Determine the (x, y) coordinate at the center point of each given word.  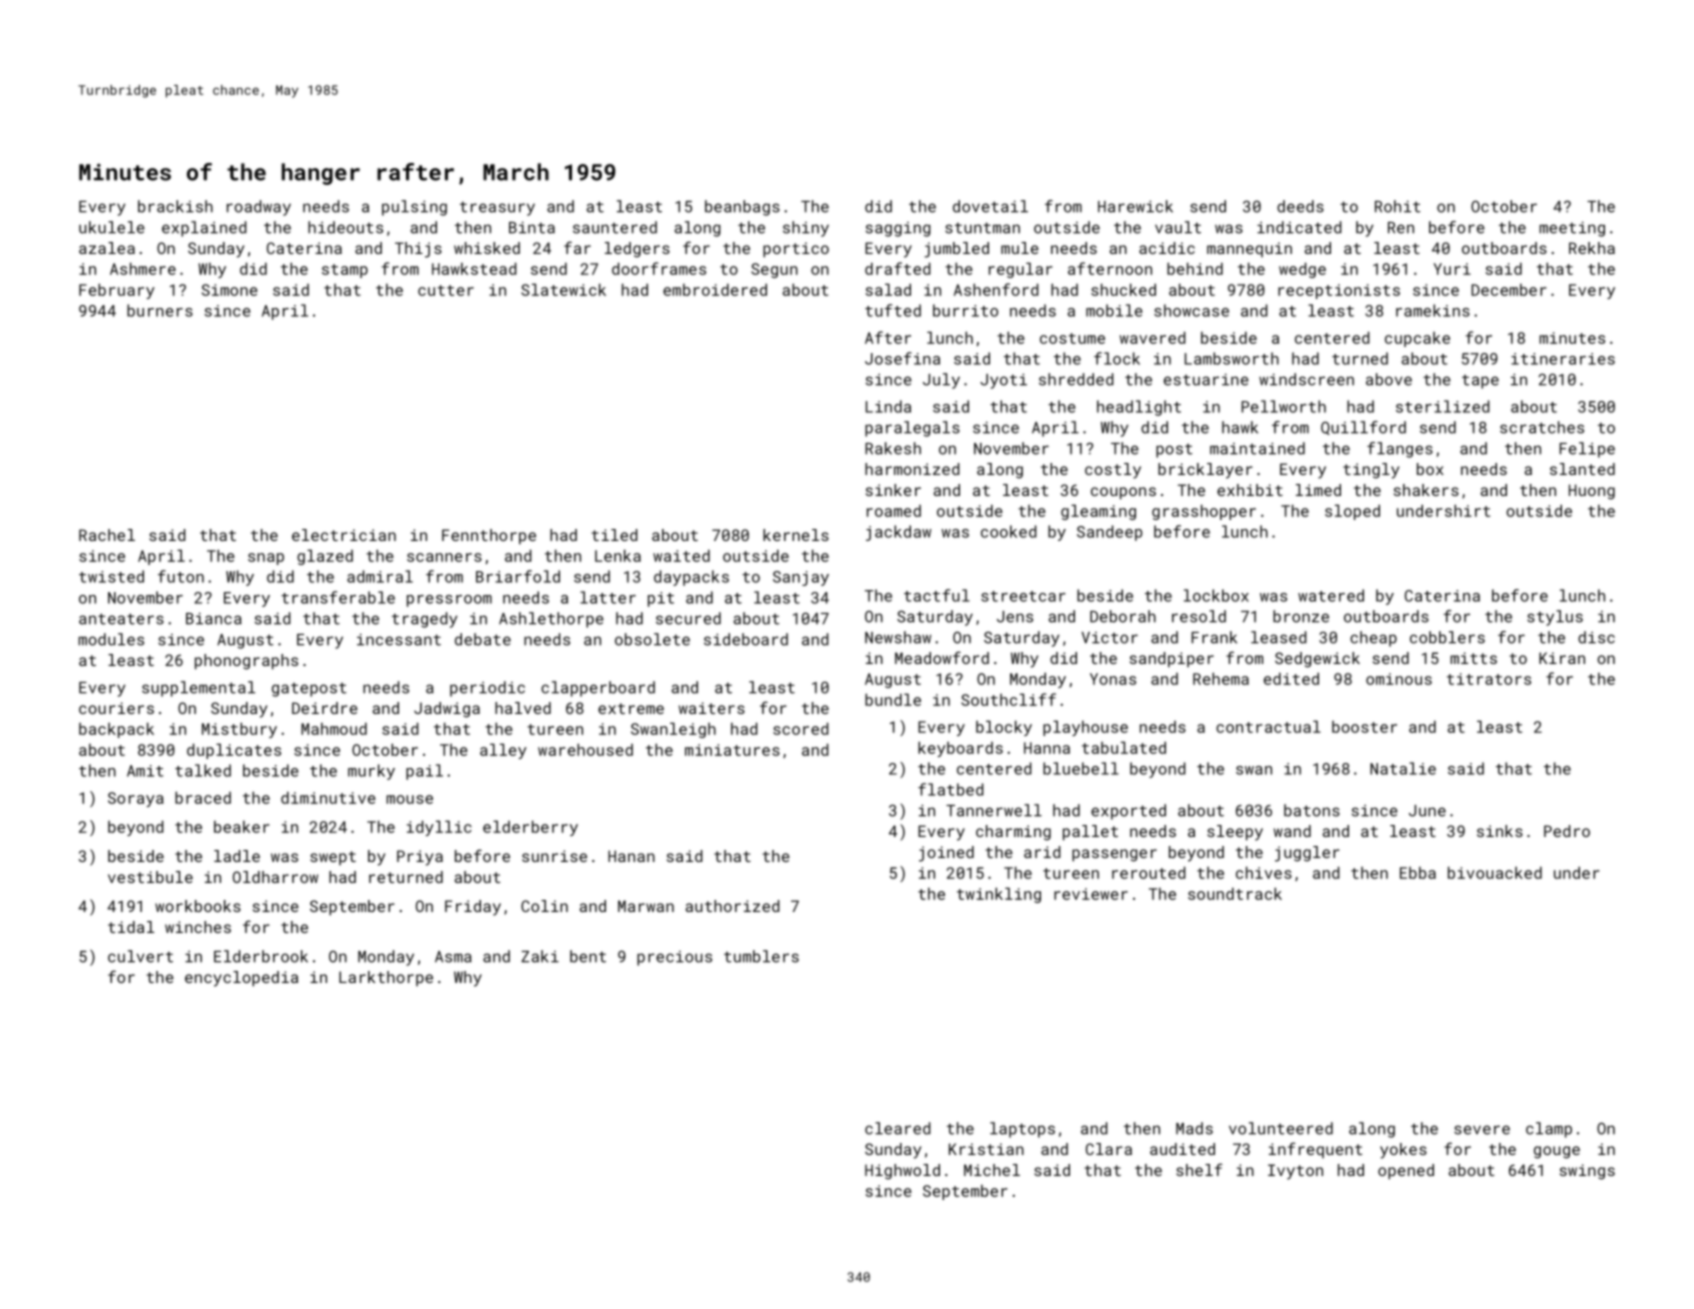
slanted (1582, 469)
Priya (420, 858)
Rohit (1397, 206)
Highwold (902, 1172)
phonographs (246, 662)
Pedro (1567, 831)
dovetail (990, 206)
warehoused (585, 749)
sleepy (1235, 833)
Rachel (107, 535)
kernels (796, 535)
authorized (732, 906)
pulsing (414, 208)
